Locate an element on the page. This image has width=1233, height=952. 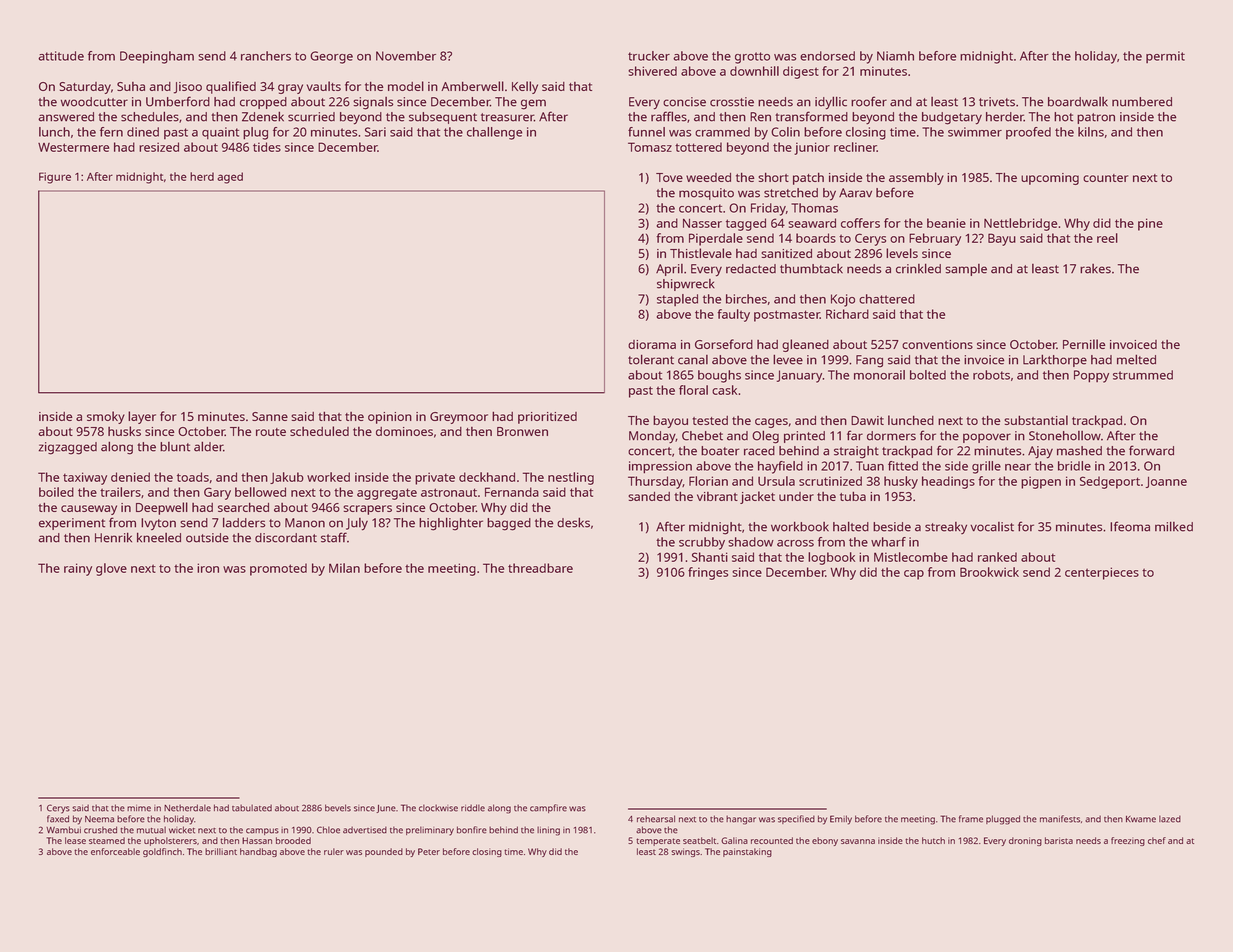
swings is located at coordinates (685, 852).
